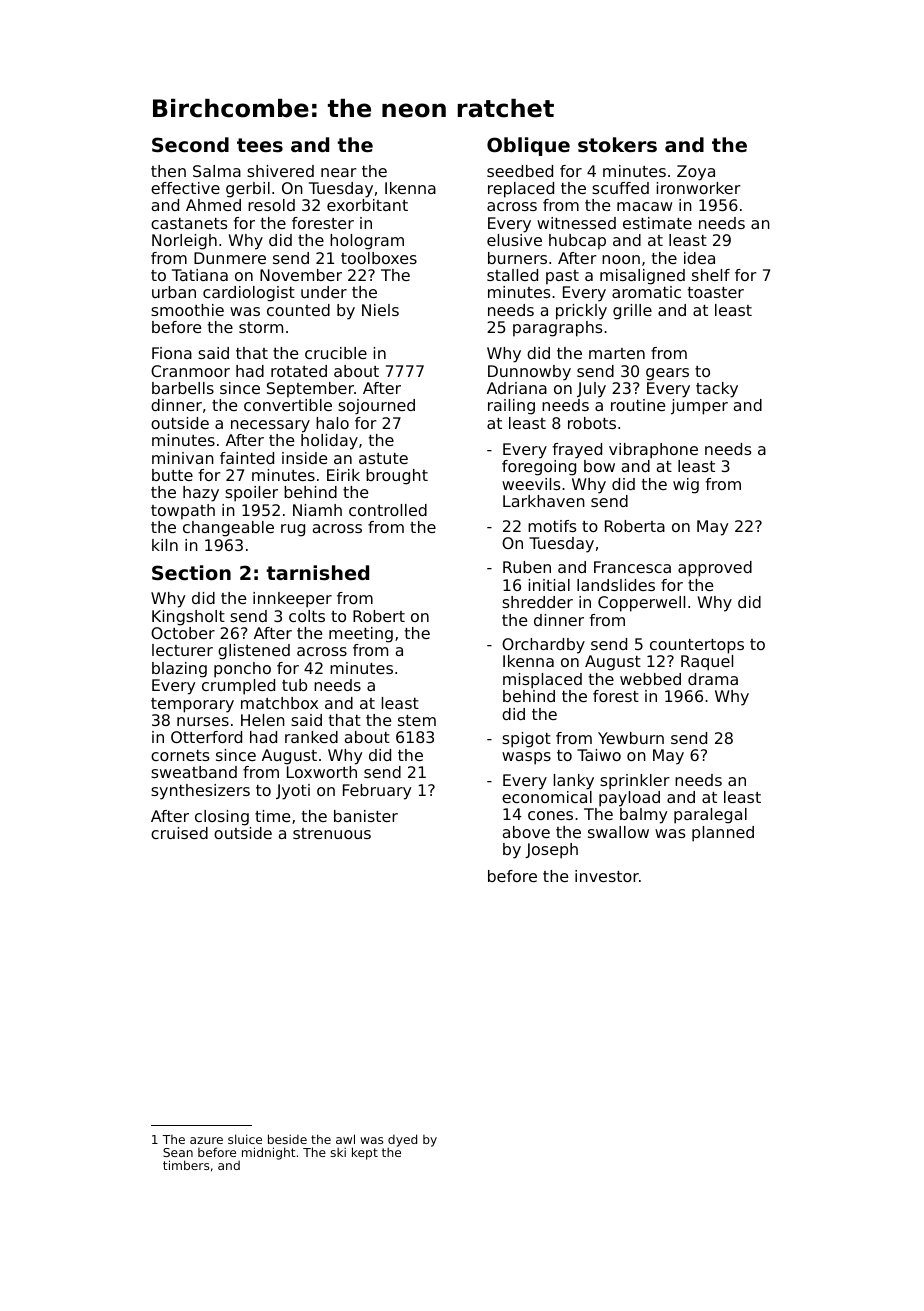 The height and width of the screenshot is (1311, 924). I want to click on sweatband, so click(194, 772).
